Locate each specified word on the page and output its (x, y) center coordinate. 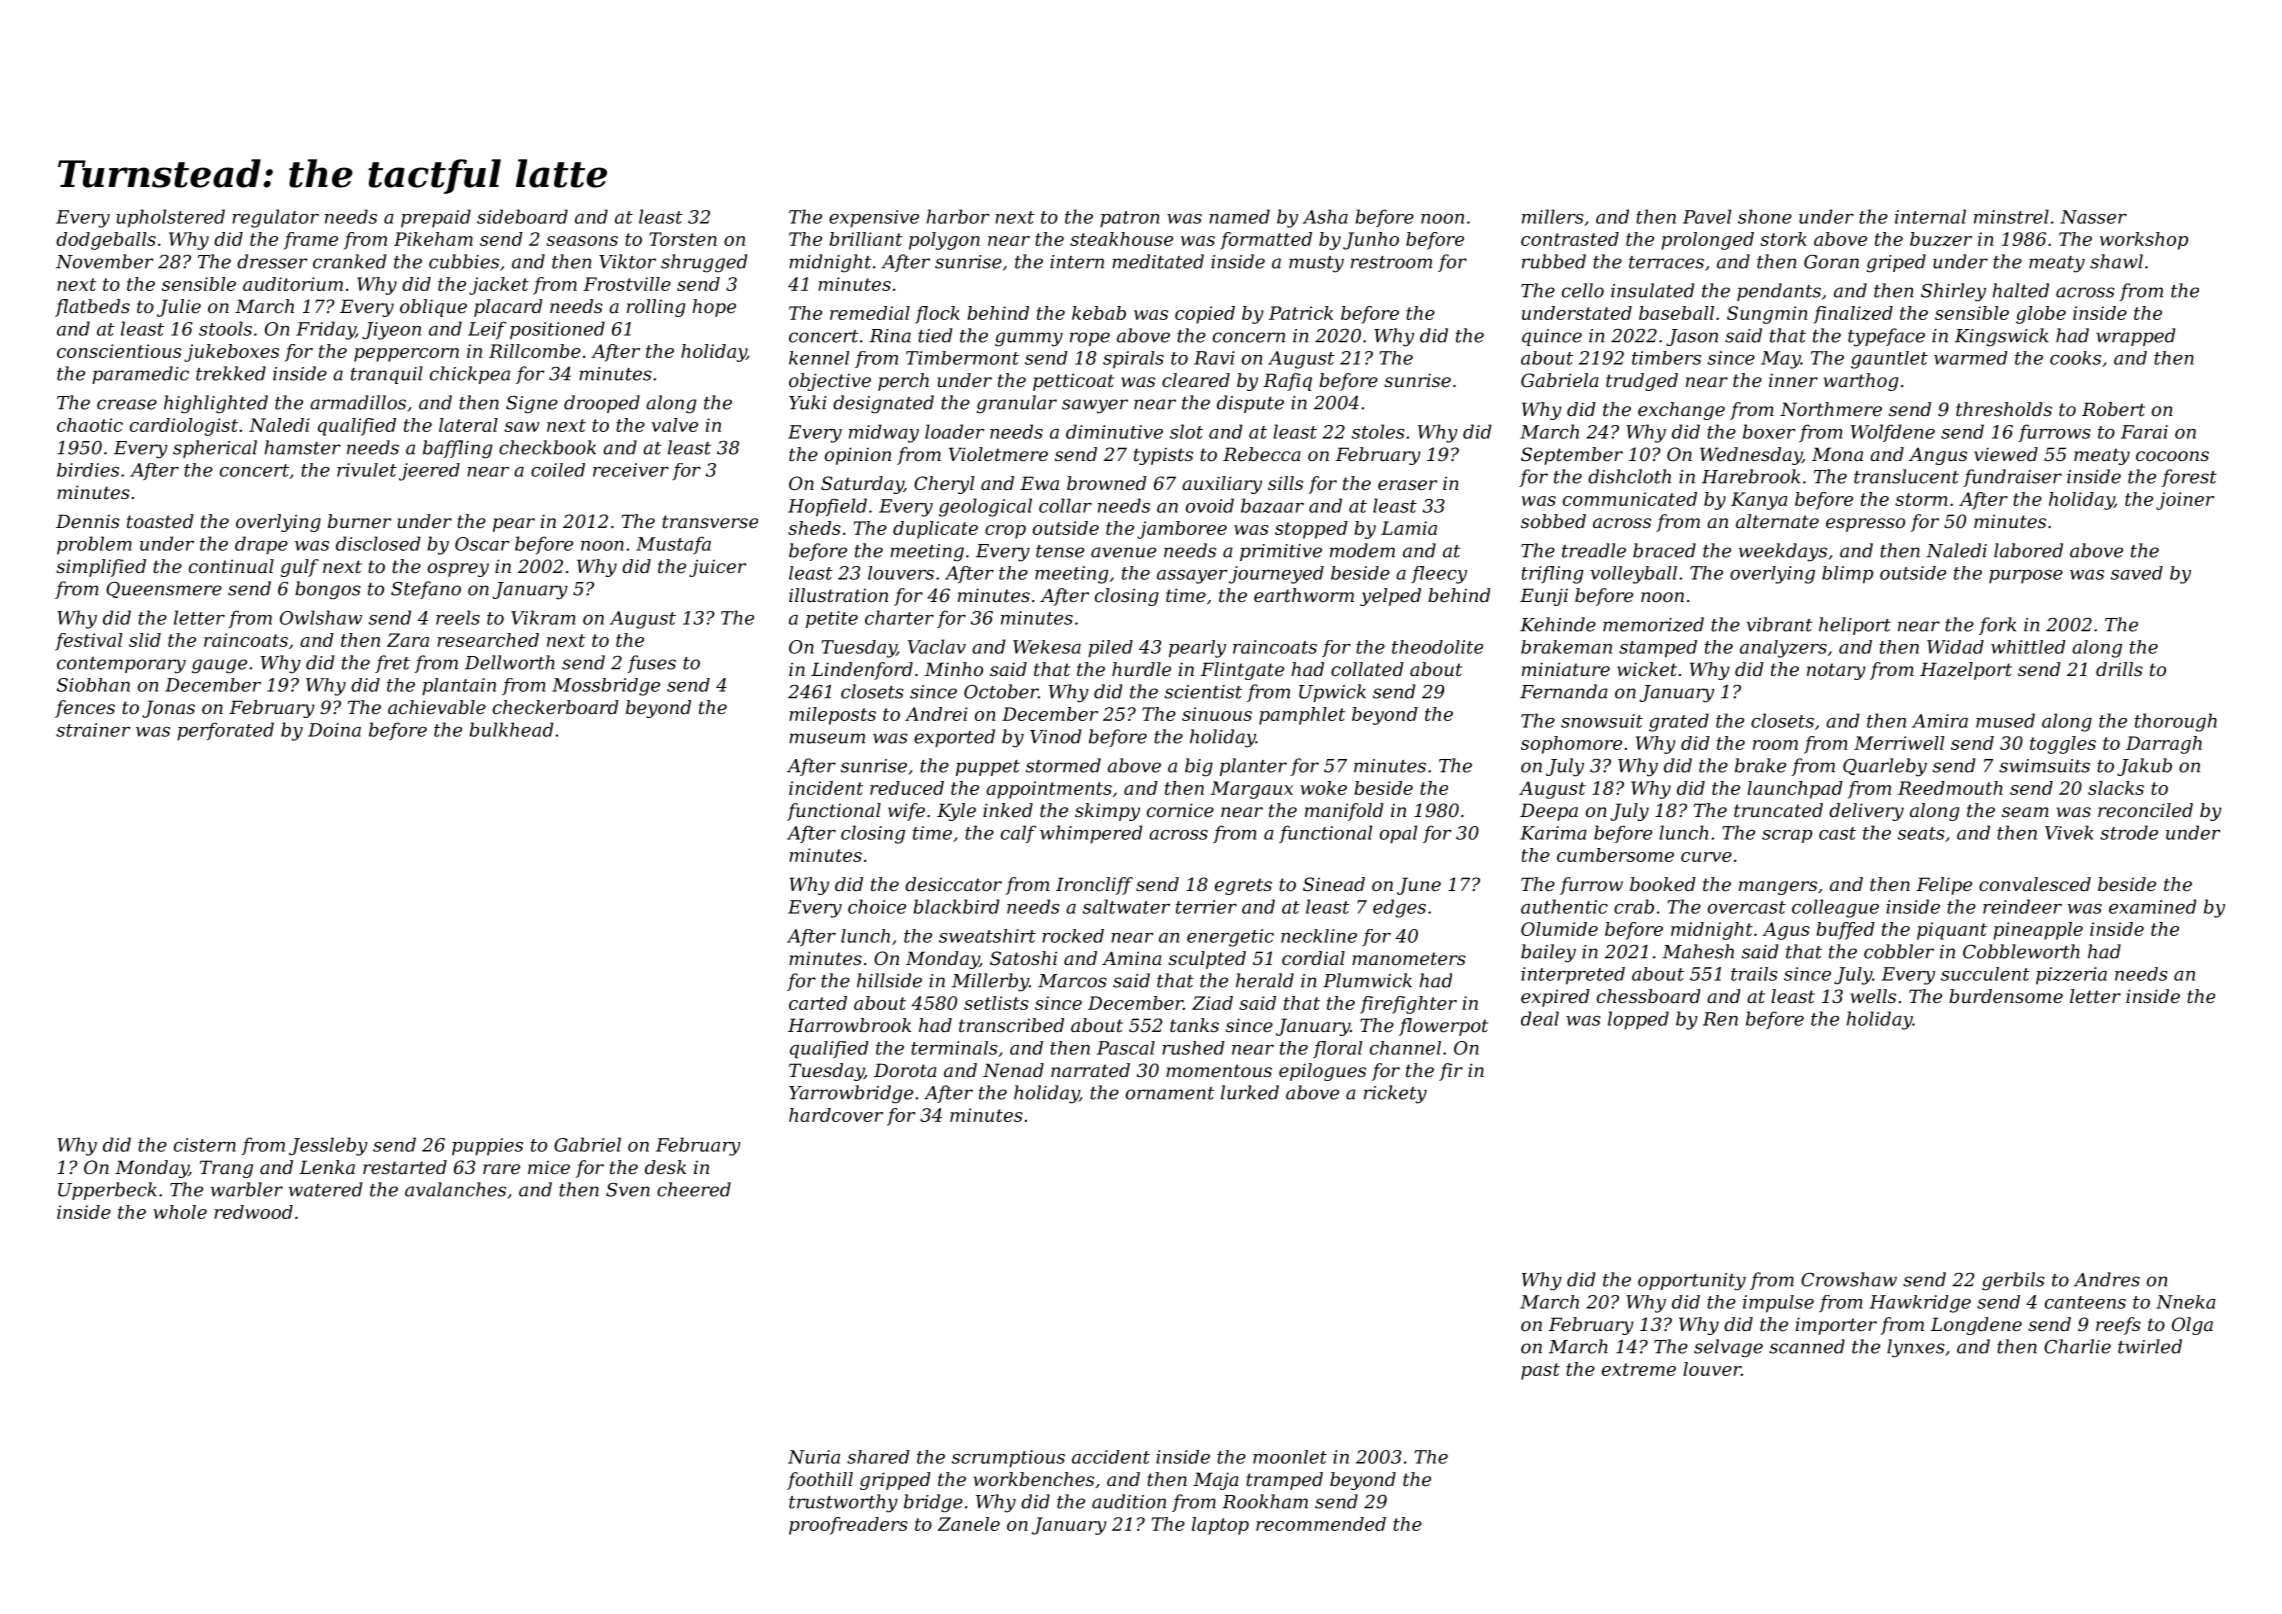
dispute (1250, 404)
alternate (1777, 521)
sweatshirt (987, 936)
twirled (2150, 1346)
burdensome (2006, 996)
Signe (532, 405)
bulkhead (511, 729)
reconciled (2145, 810)
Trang (226, 1169)
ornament (1170, 1093)
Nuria (814, 1457)
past (1540, 1371)
